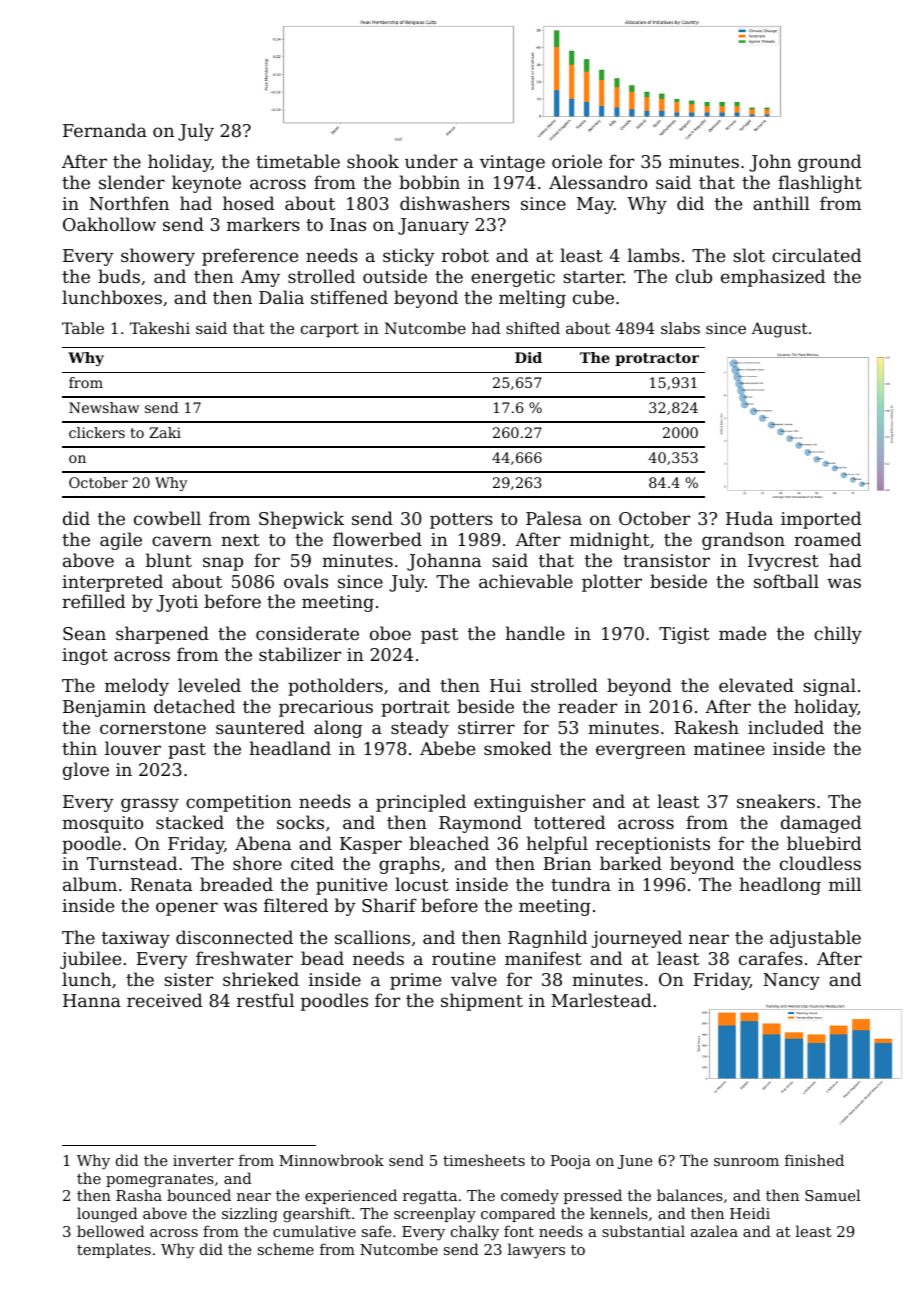  I want to click on interpreted, so click(112, 583).
